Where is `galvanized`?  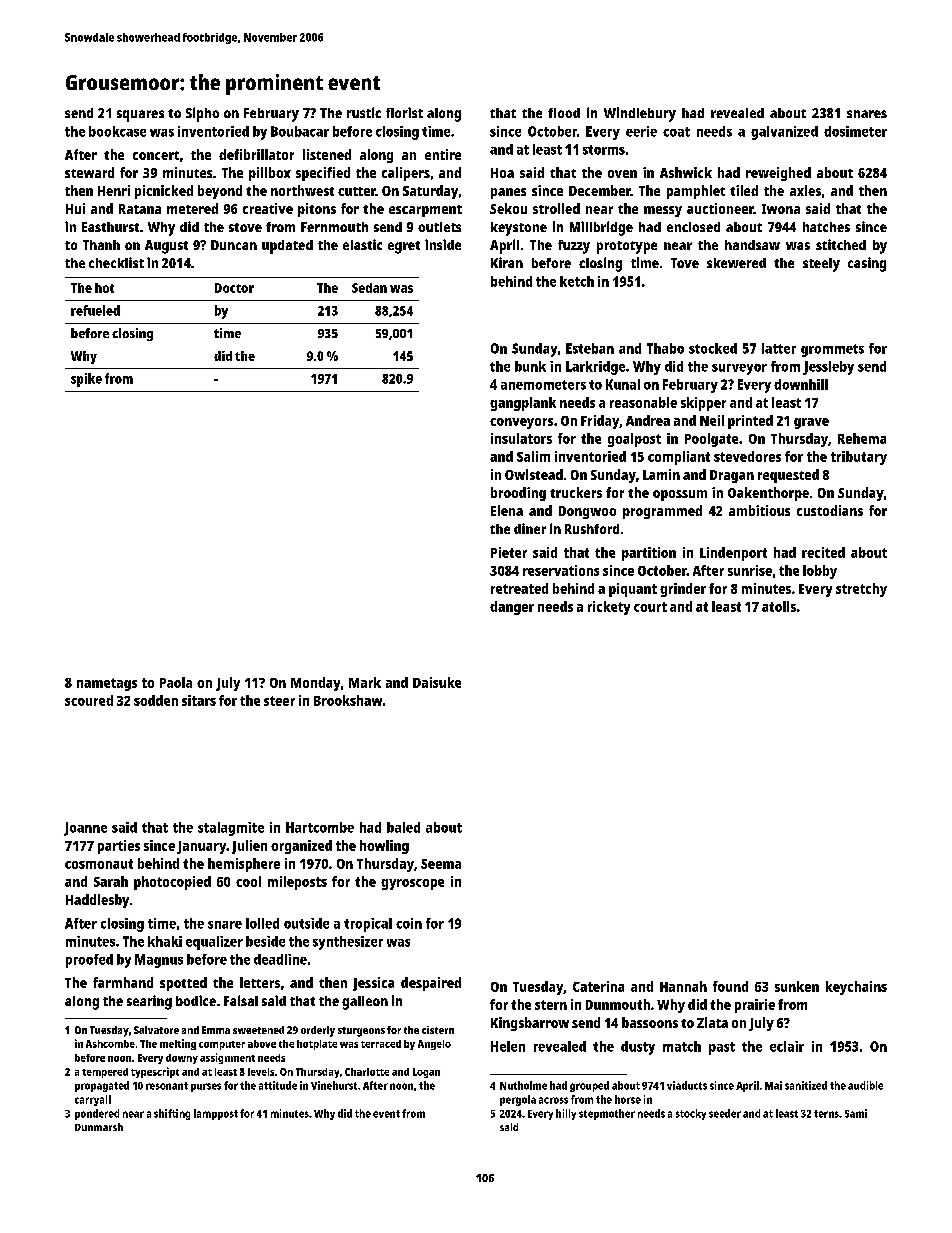
galvanized is located at coordinates (784, 133).
